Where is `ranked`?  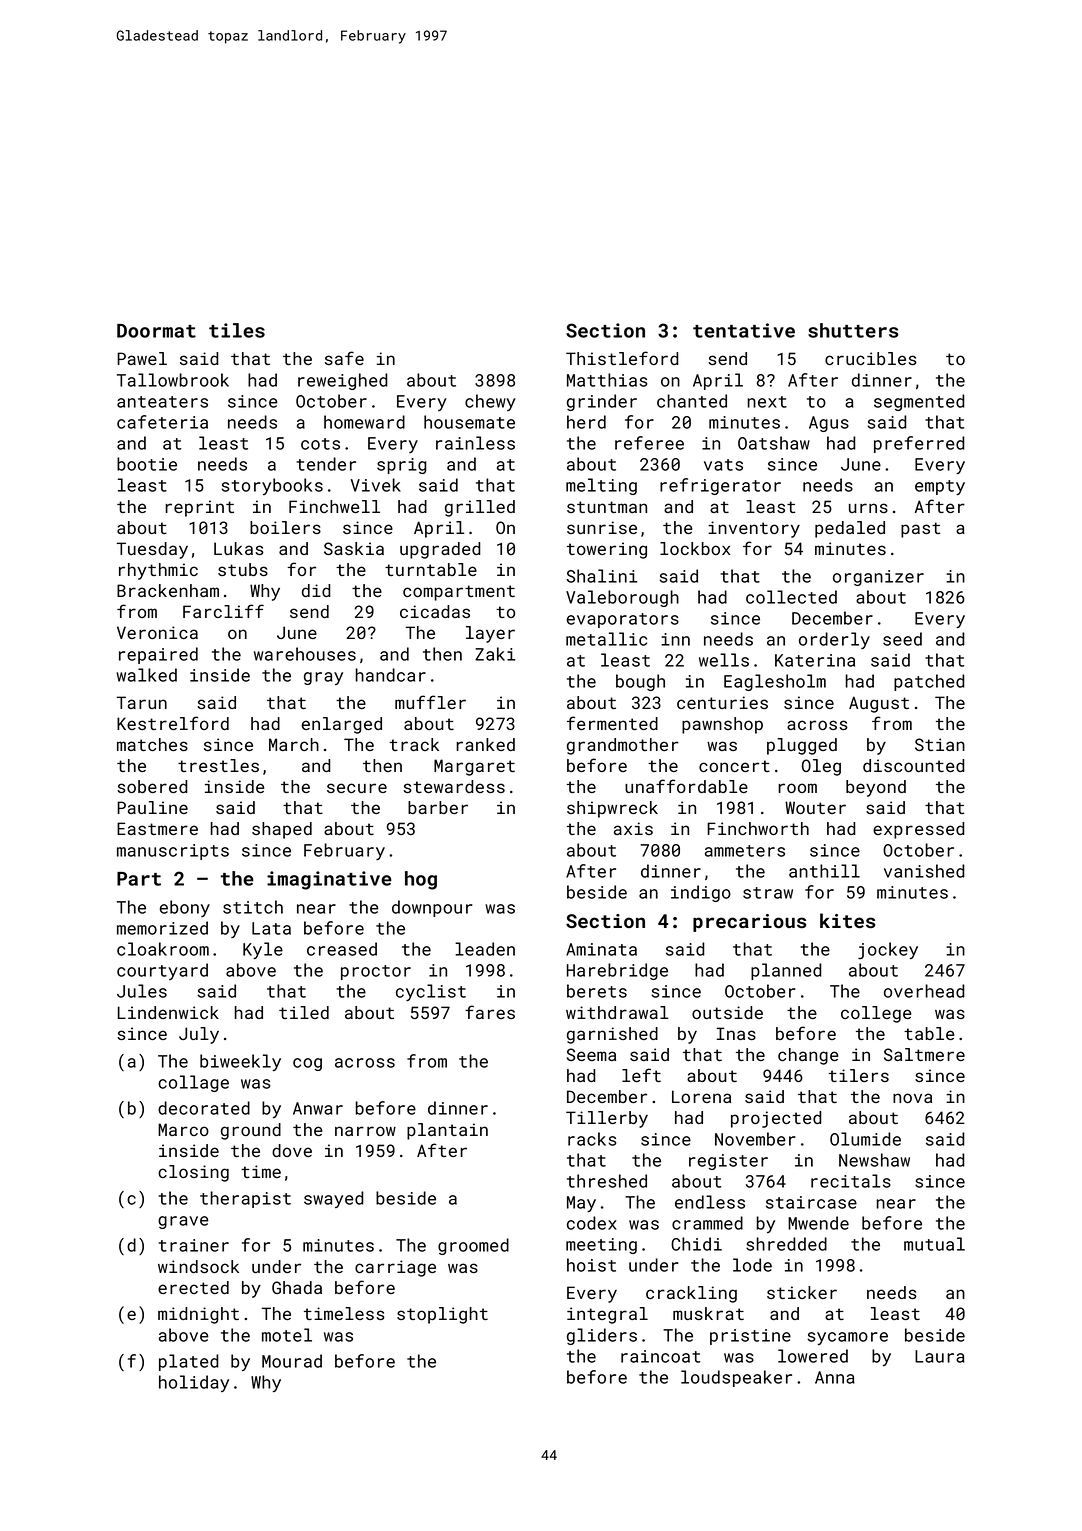
ranked is located at coordinates (485, 744).
